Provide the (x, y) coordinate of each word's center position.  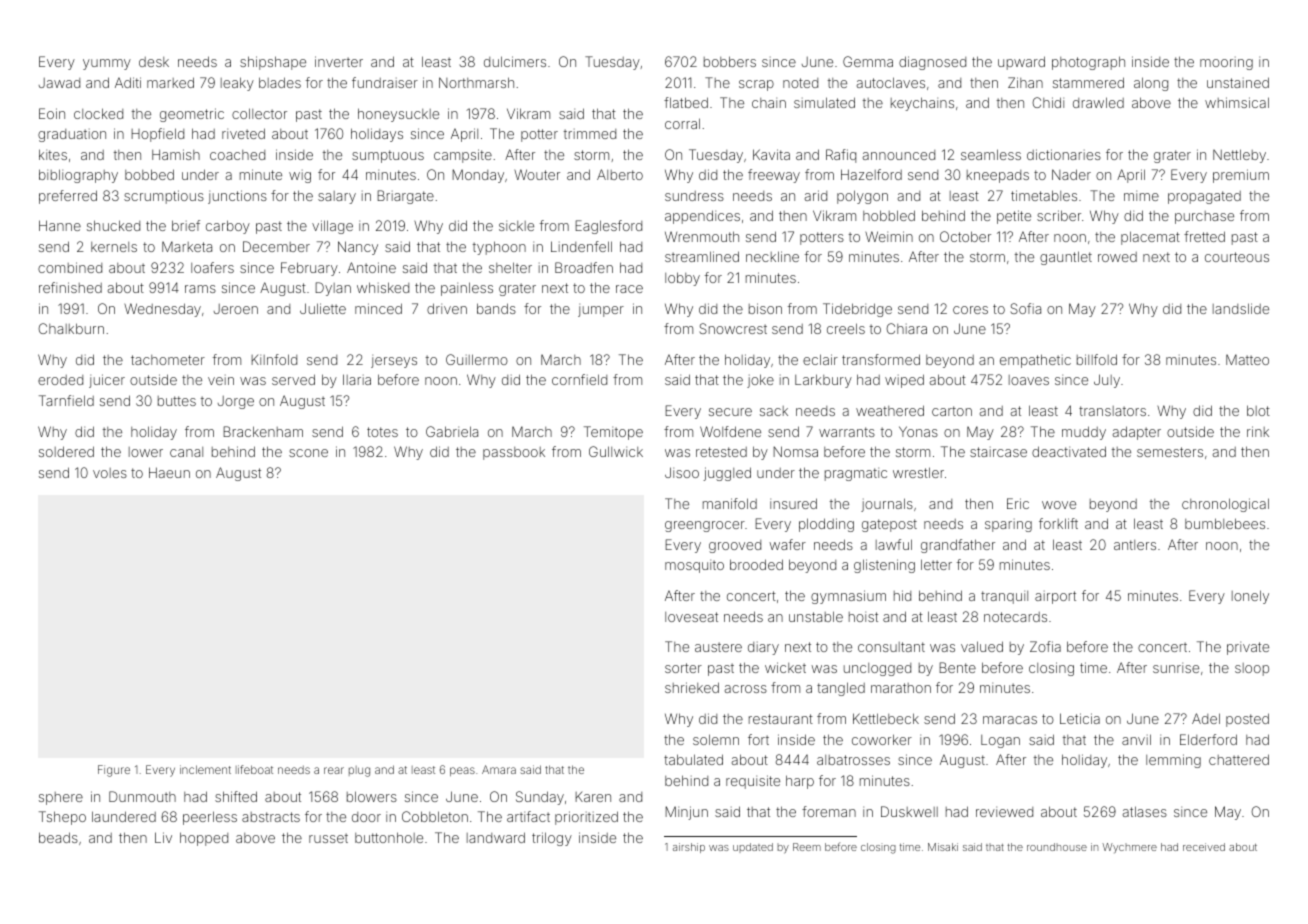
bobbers (730, 61)
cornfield (579, 379)
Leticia (1080, 718)
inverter (339, 61)
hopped (204, 839)
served (293, 379)
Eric (1018, 503)
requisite (753, 782)
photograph (1088, 63)
